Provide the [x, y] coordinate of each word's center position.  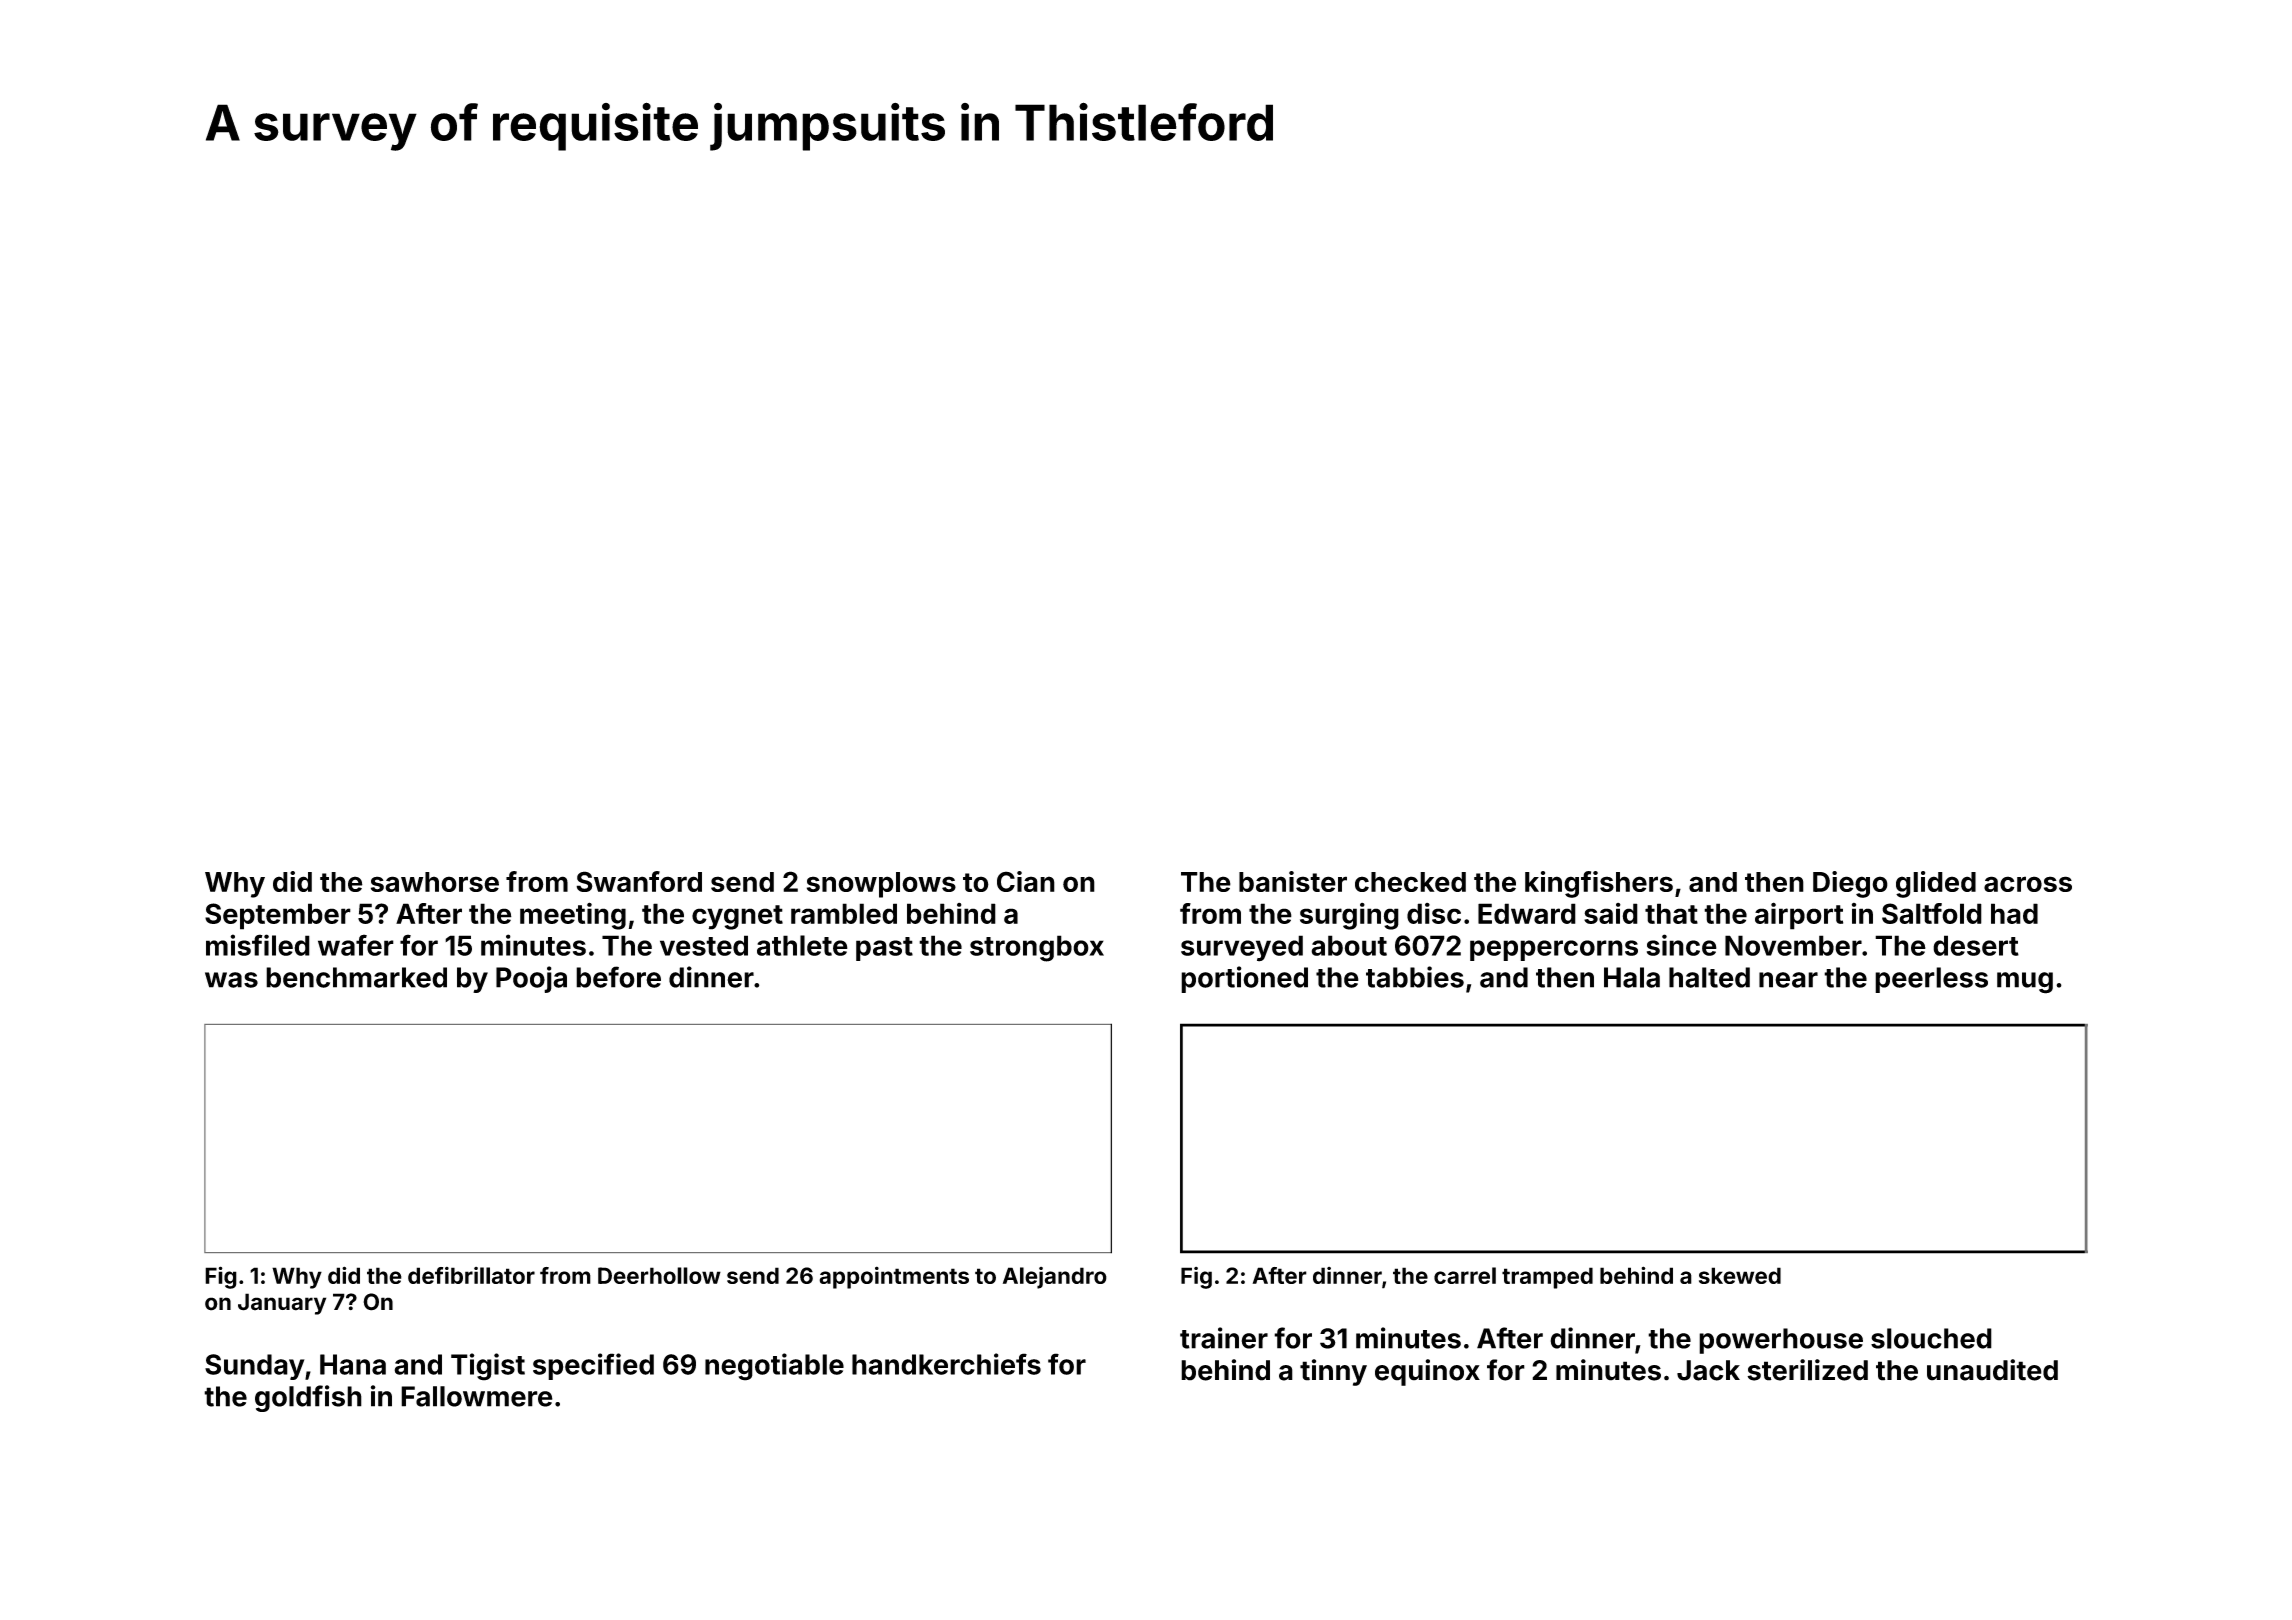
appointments [894, 1277]
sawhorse [435, 882]
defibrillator [471, 1275]
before [618, 977]
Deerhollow [659, 1275]
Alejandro [1055, 1278]
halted [1709, 977]
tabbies [1415, 977]
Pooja [531, 979]
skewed [1740, 1275]
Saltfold [1932, 913]
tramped [1547, 1278]
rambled [844, 913]
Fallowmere [477, 1396]
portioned [1244, 979]
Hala [1632, 977]
